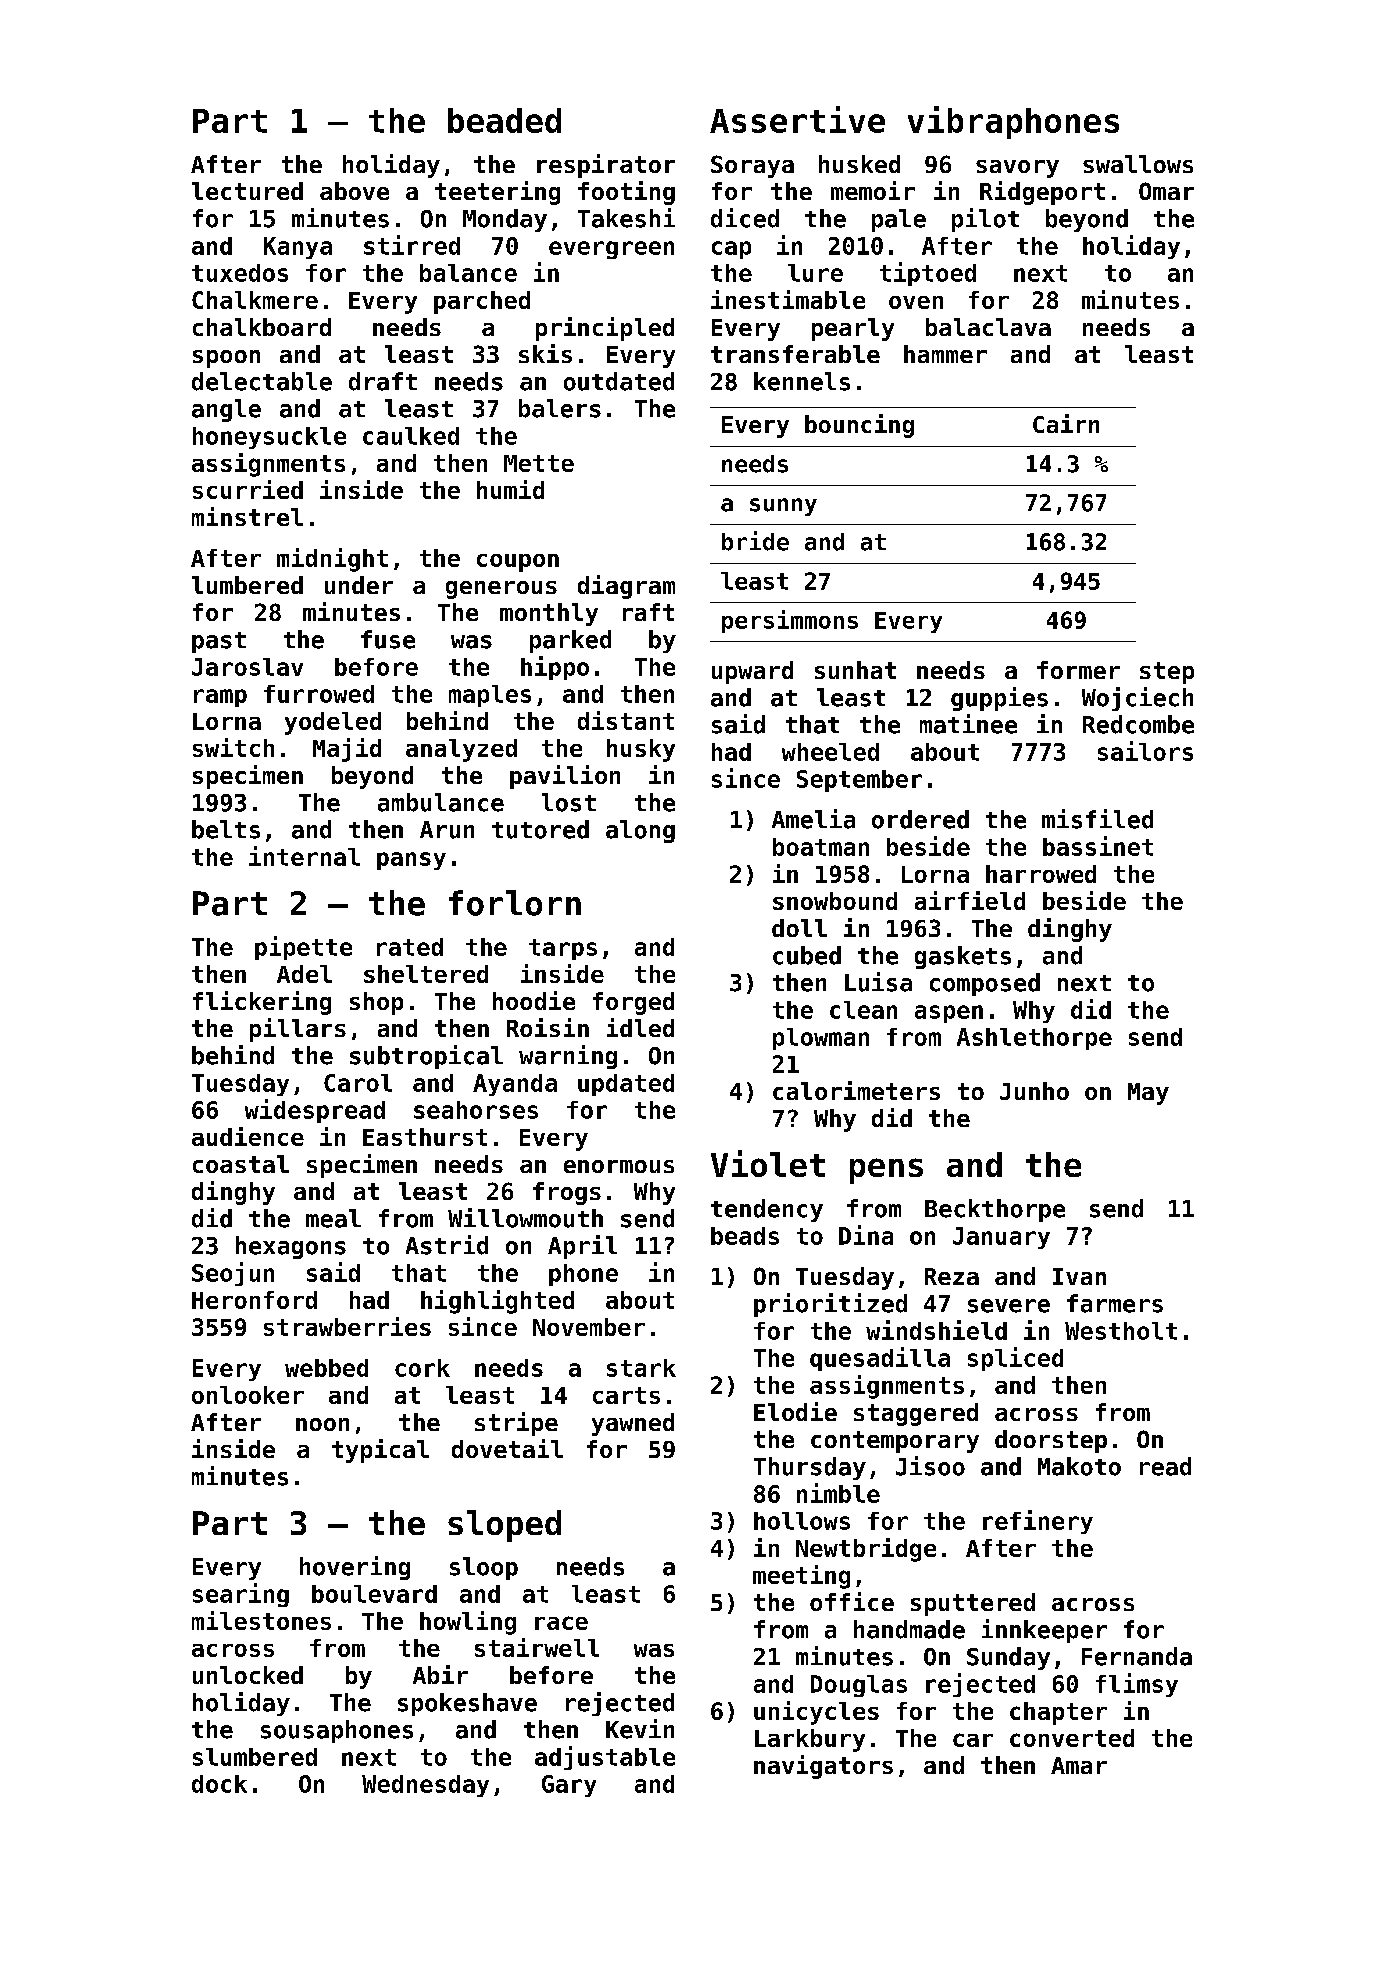 This image has height=1969, width=1386. Describe the element at coordinates (988, 327) in the image. I see `balaclava` at that location.
